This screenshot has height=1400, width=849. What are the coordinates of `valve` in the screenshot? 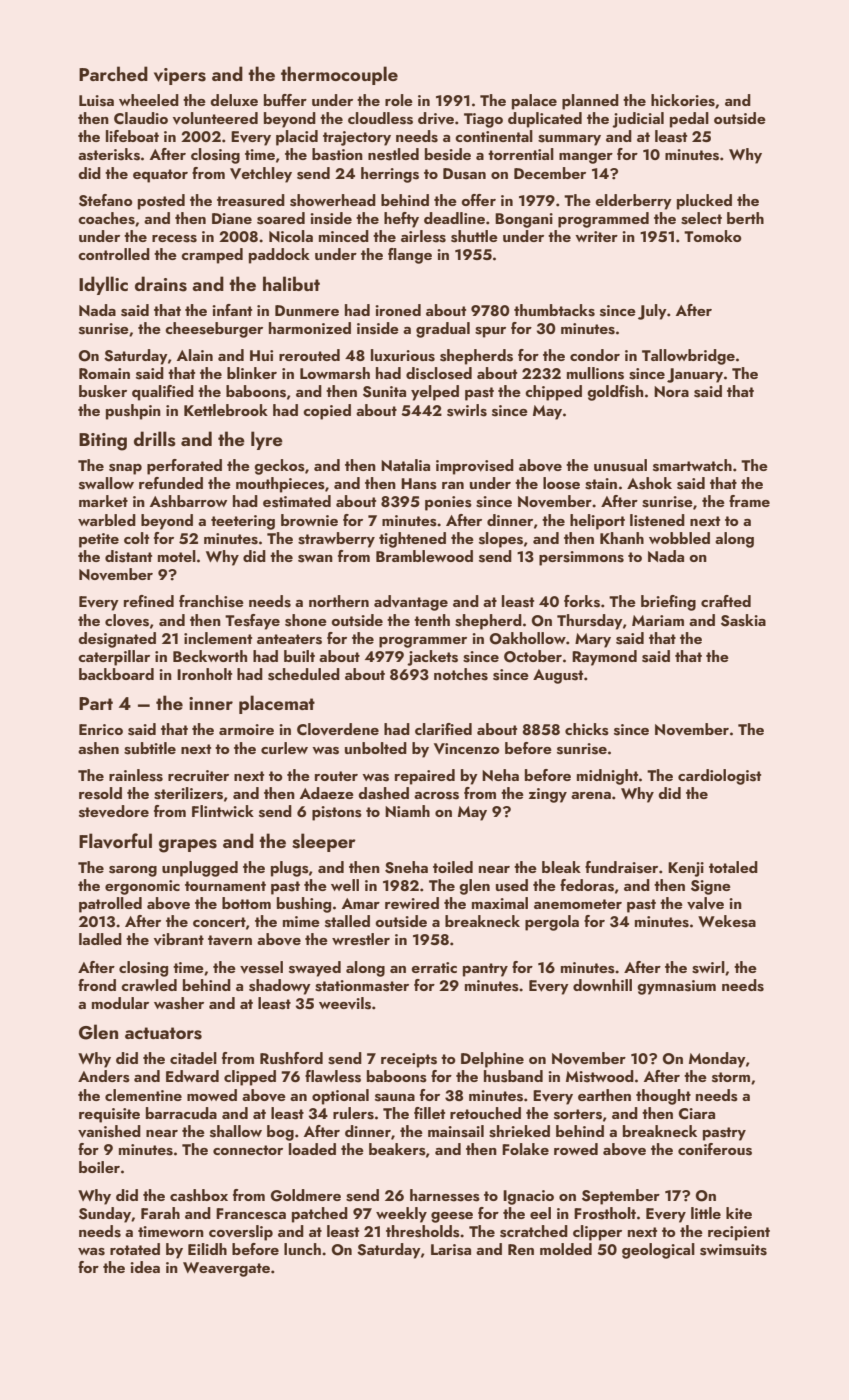 It's located at (705, 903).
